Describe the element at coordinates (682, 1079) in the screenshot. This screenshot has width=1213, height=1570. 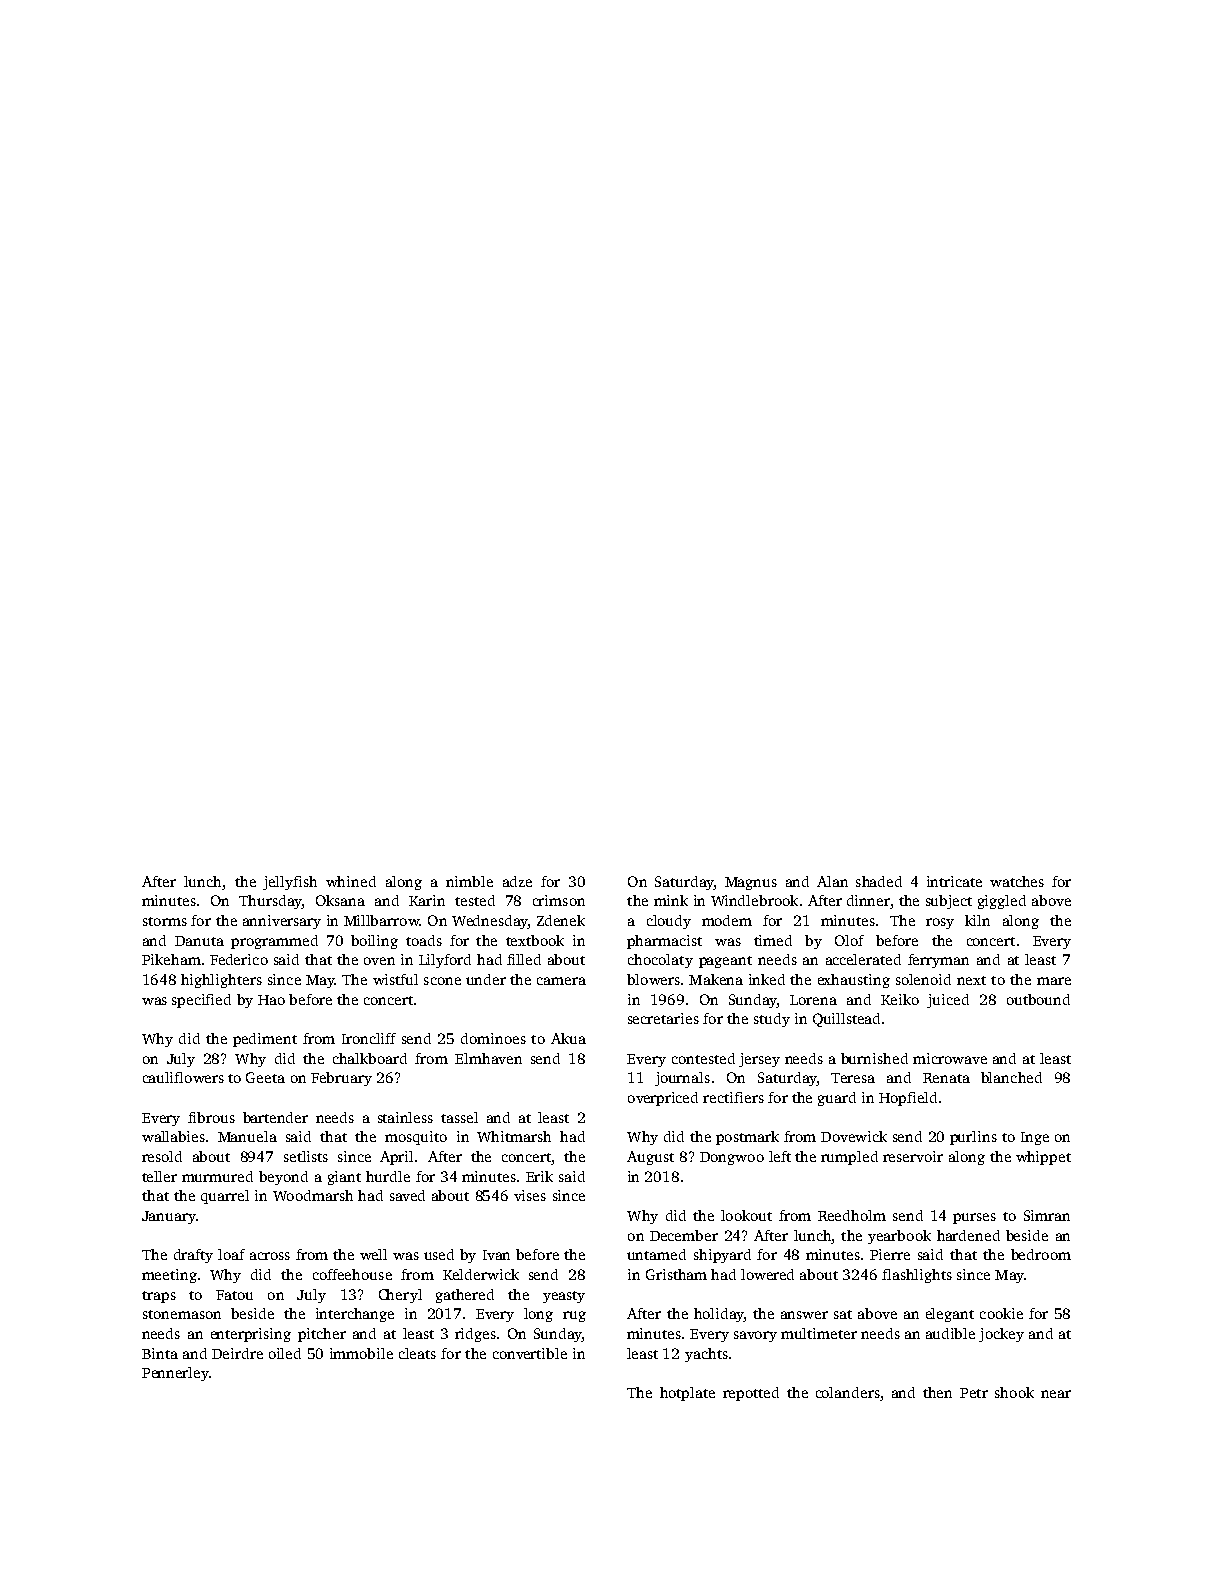
I see `journals` at that location.
